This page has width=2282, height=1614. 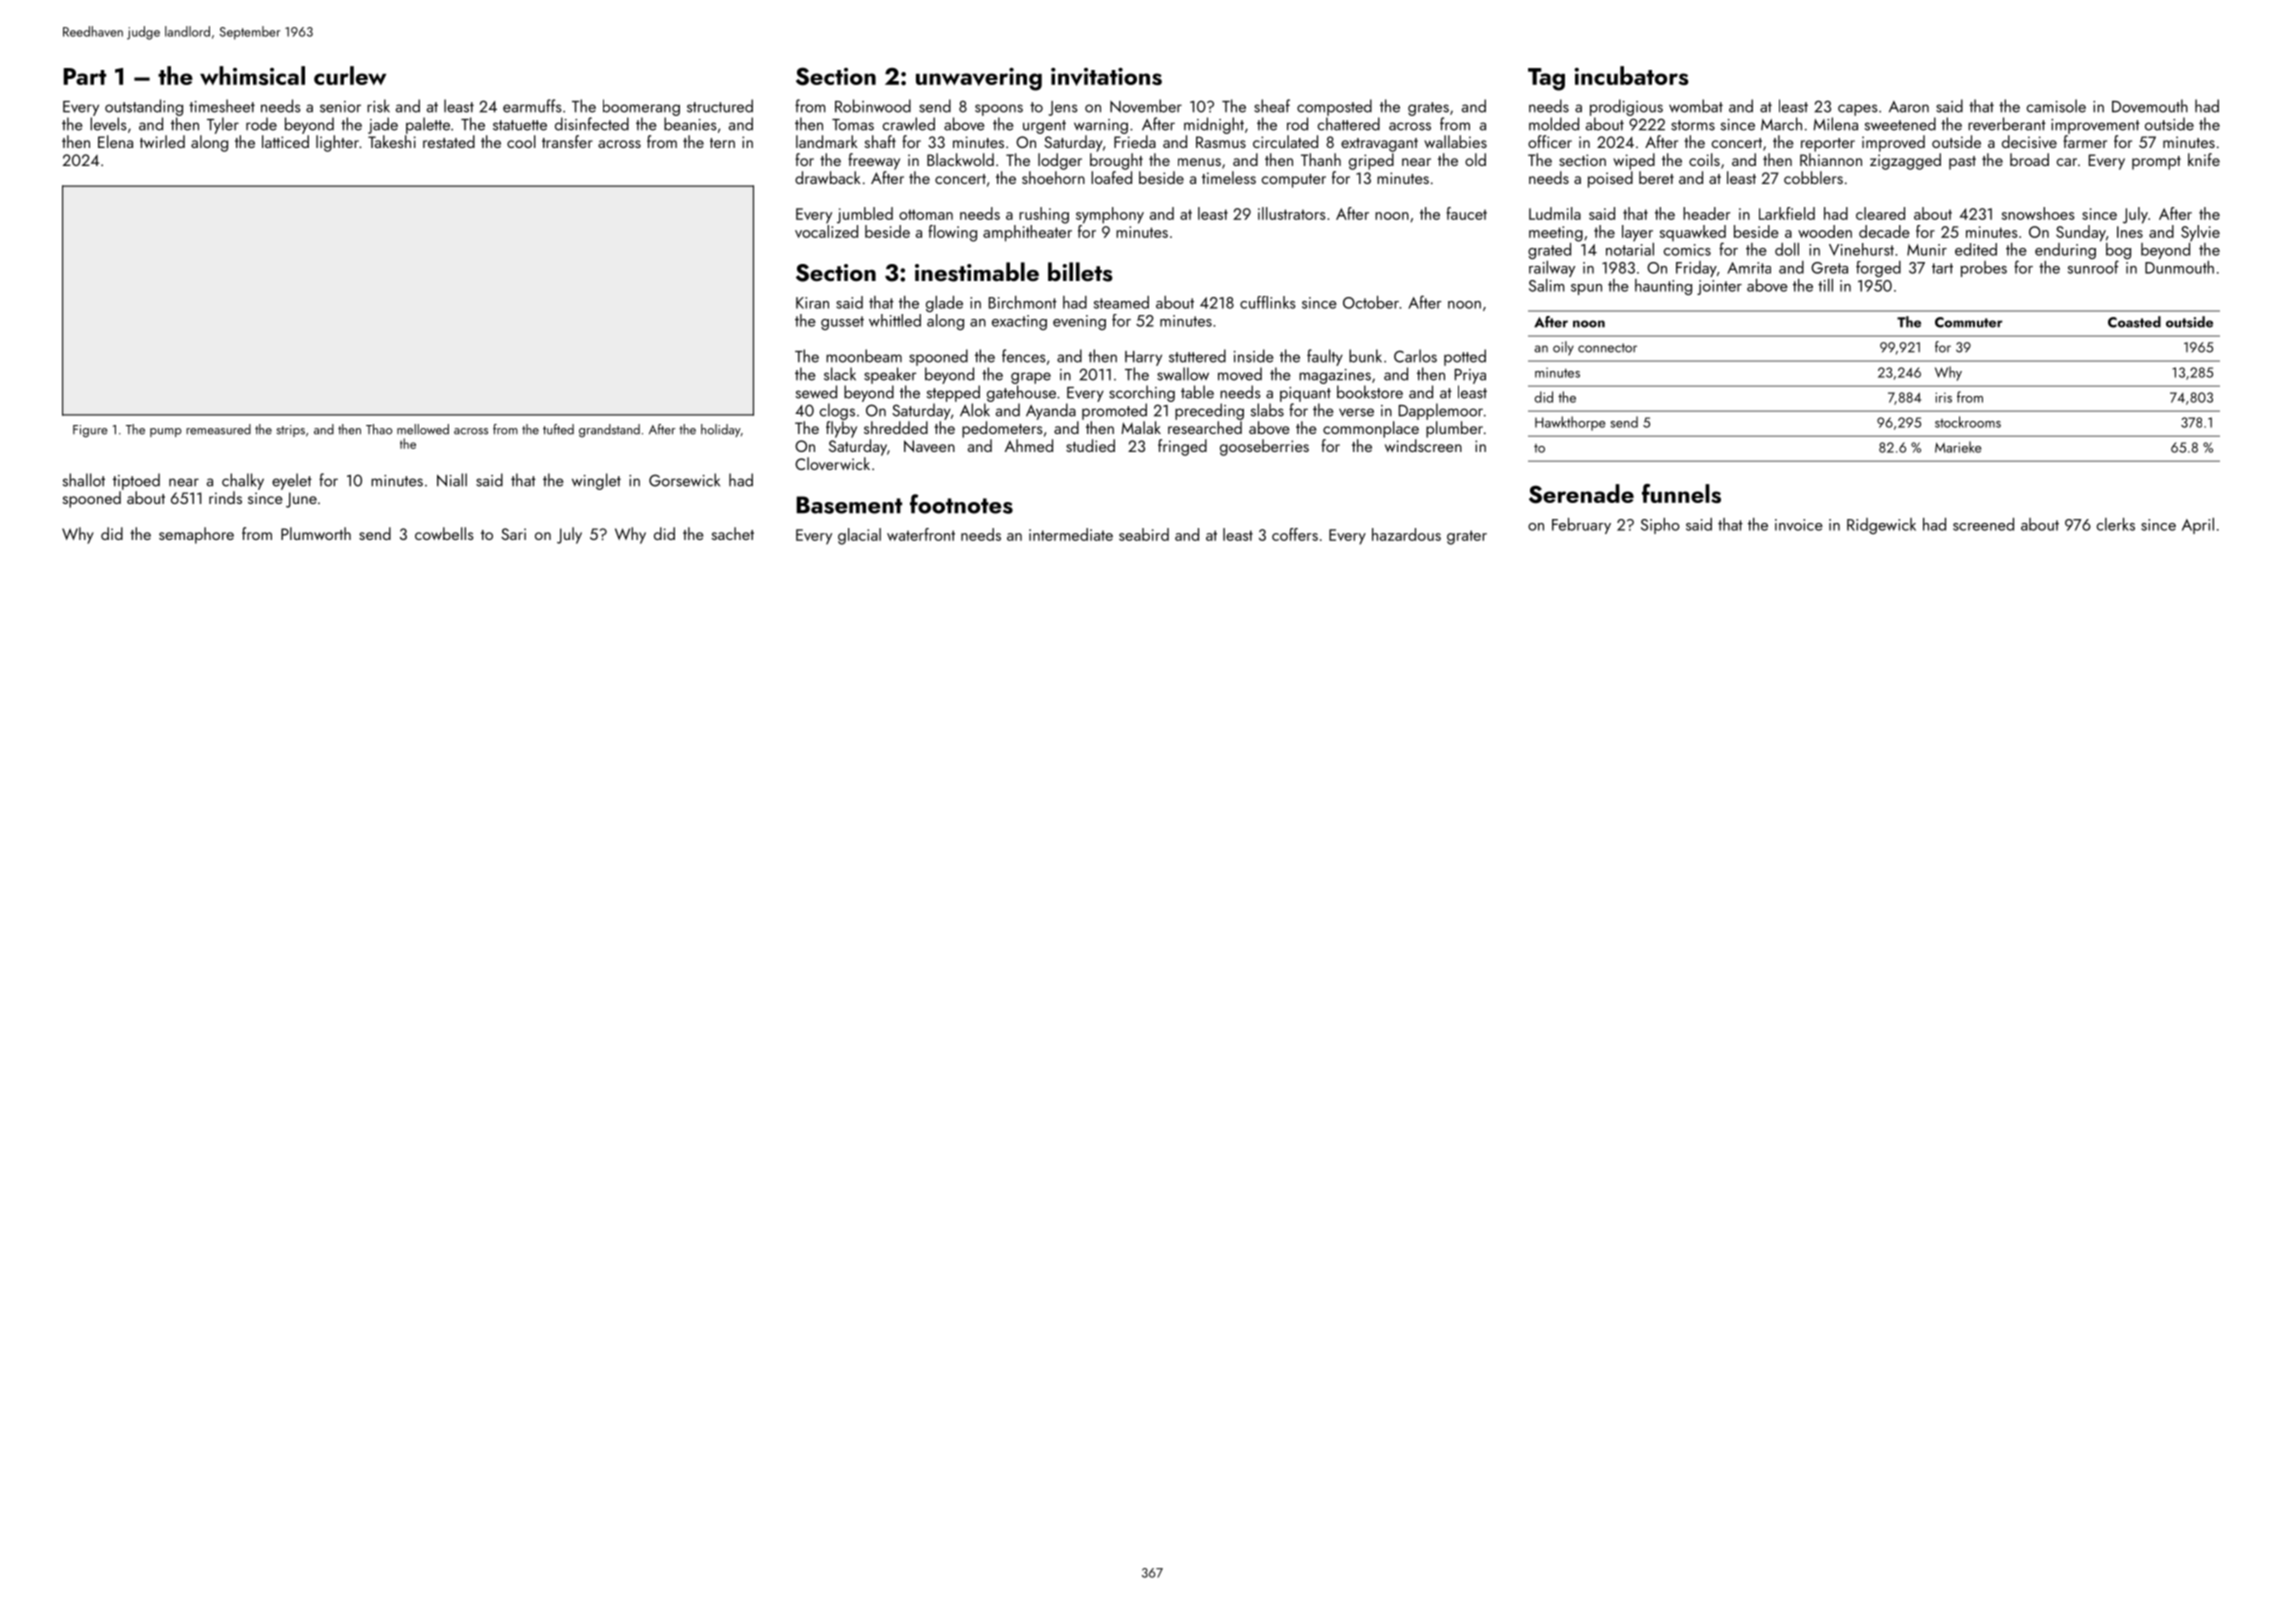 I want to click on Kiran, so click(x=812, y=303).
